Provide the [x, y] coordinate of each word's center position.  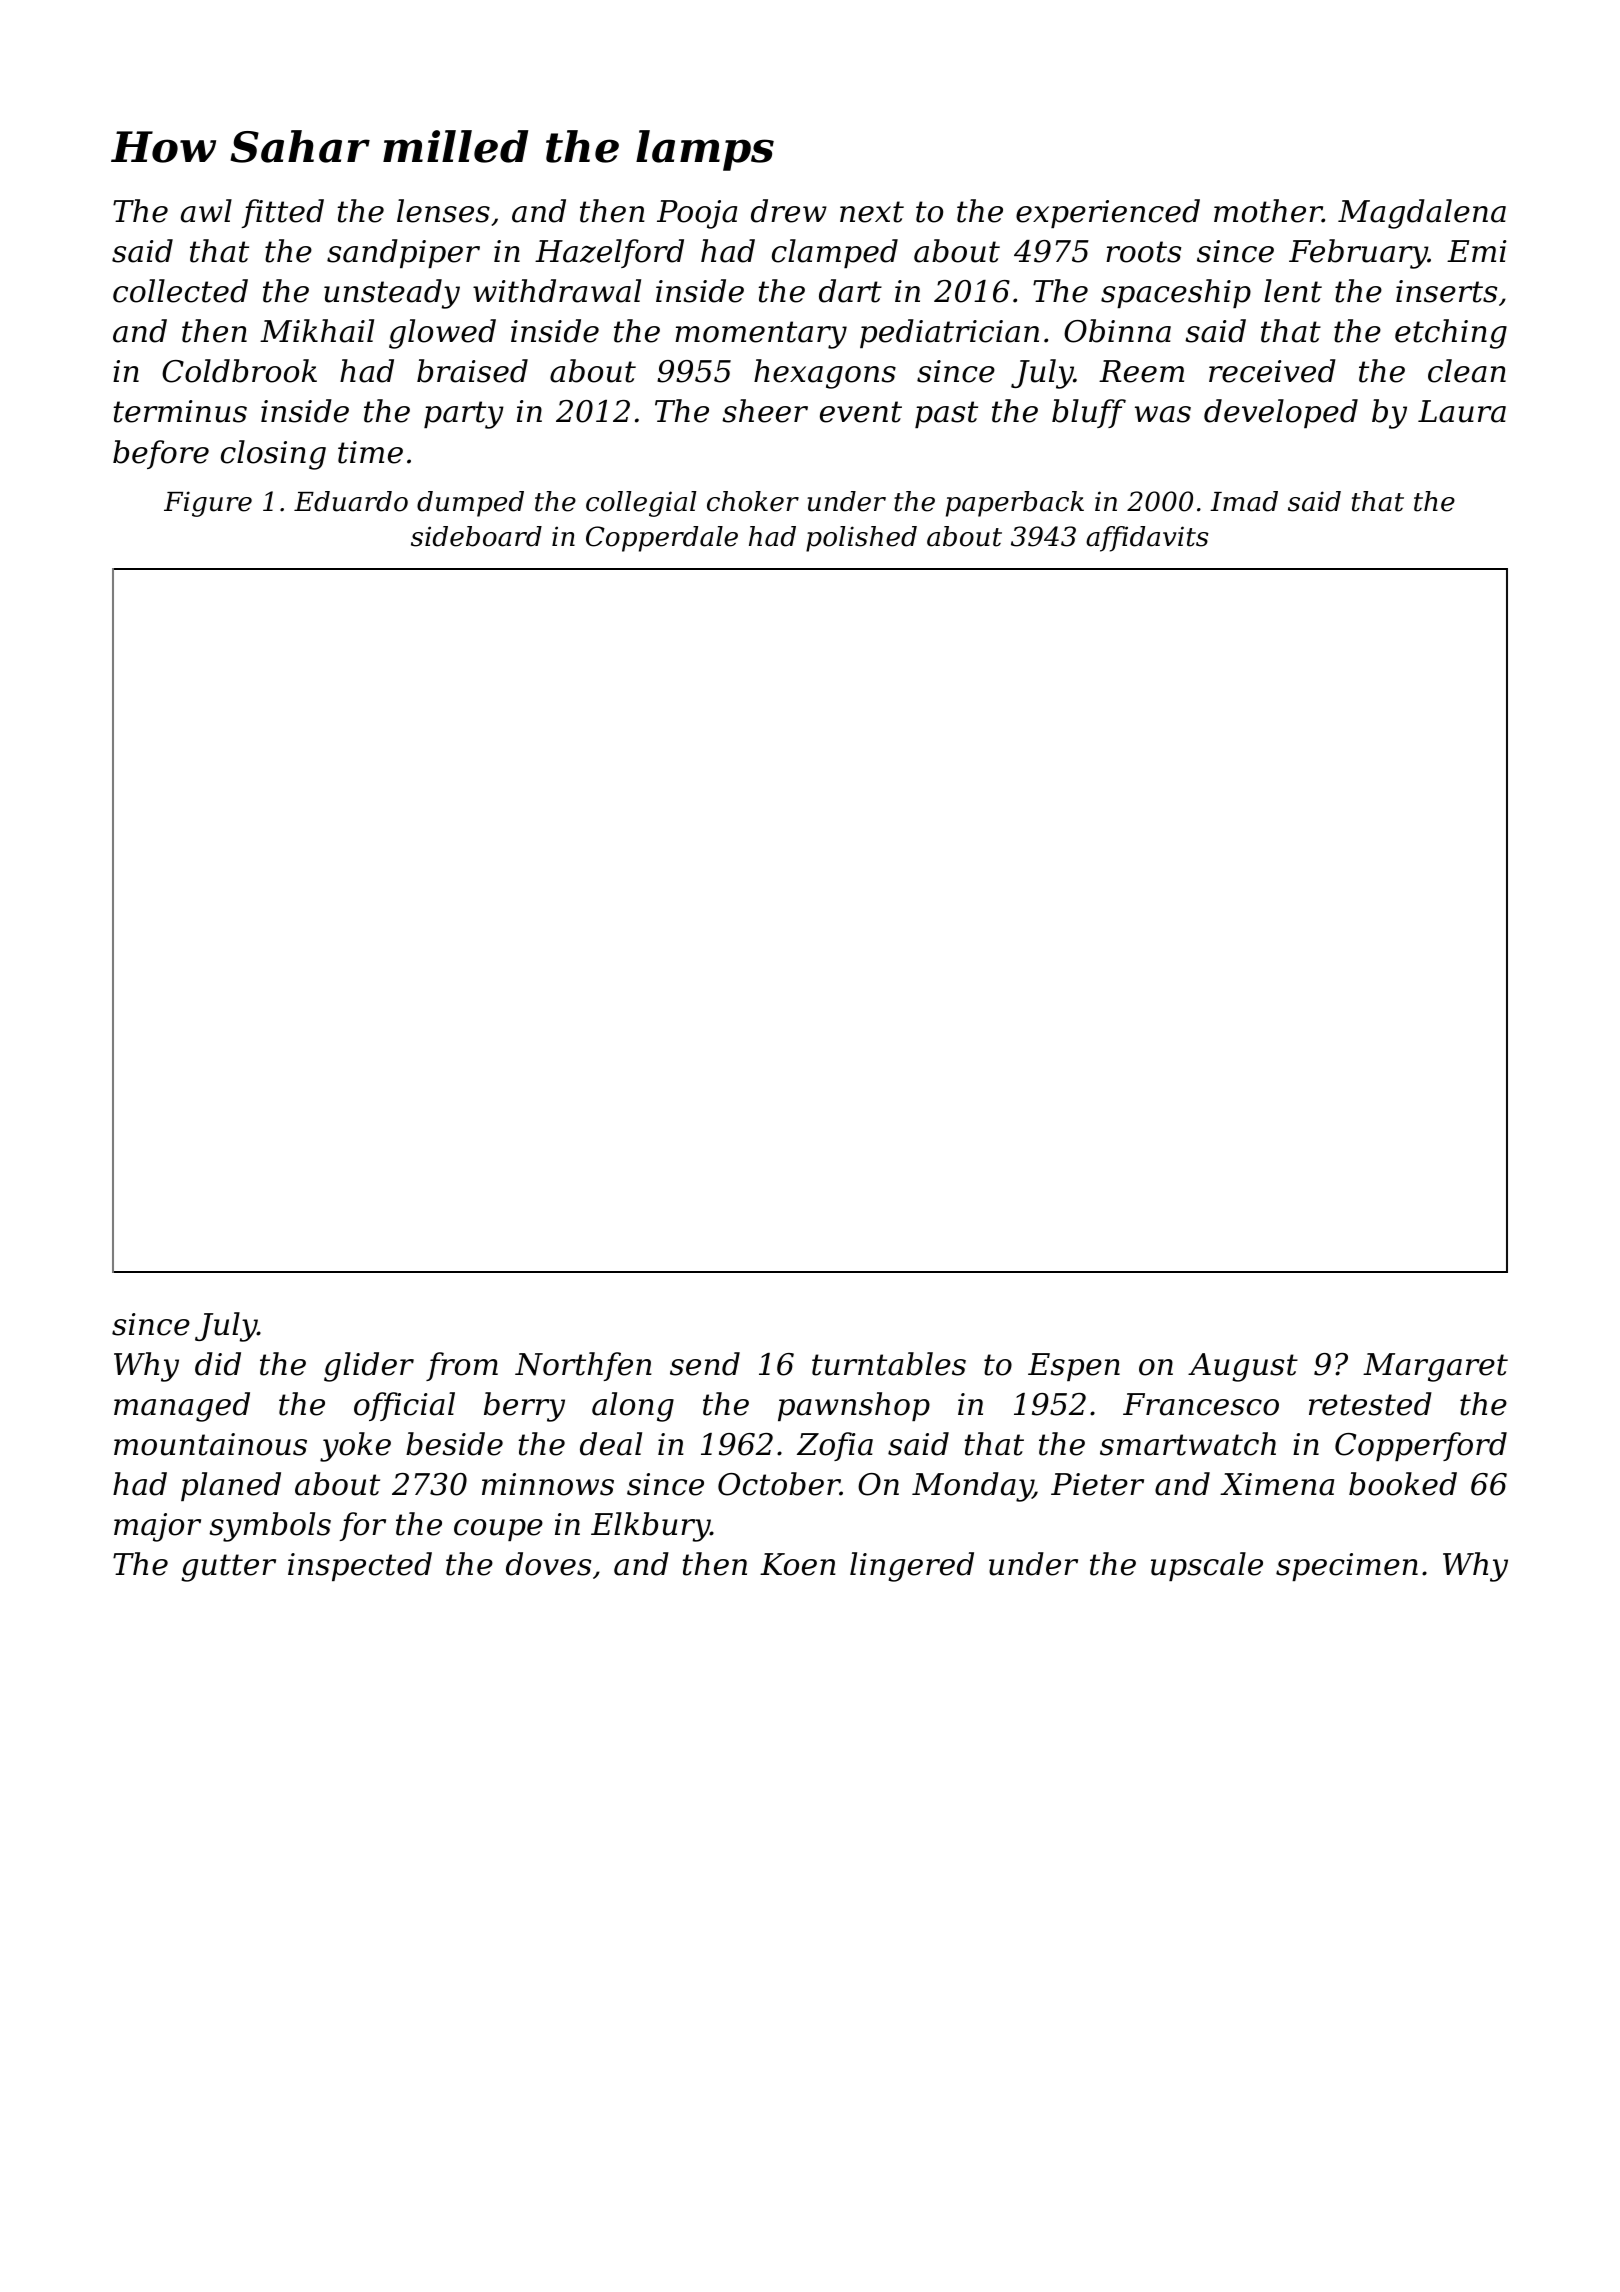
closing [273, 455]
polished [861, 539]
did [218, 1364]
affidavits [1147, 539]
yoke [355, 1447]
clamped [835, 253]
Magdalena [1422, 214]
